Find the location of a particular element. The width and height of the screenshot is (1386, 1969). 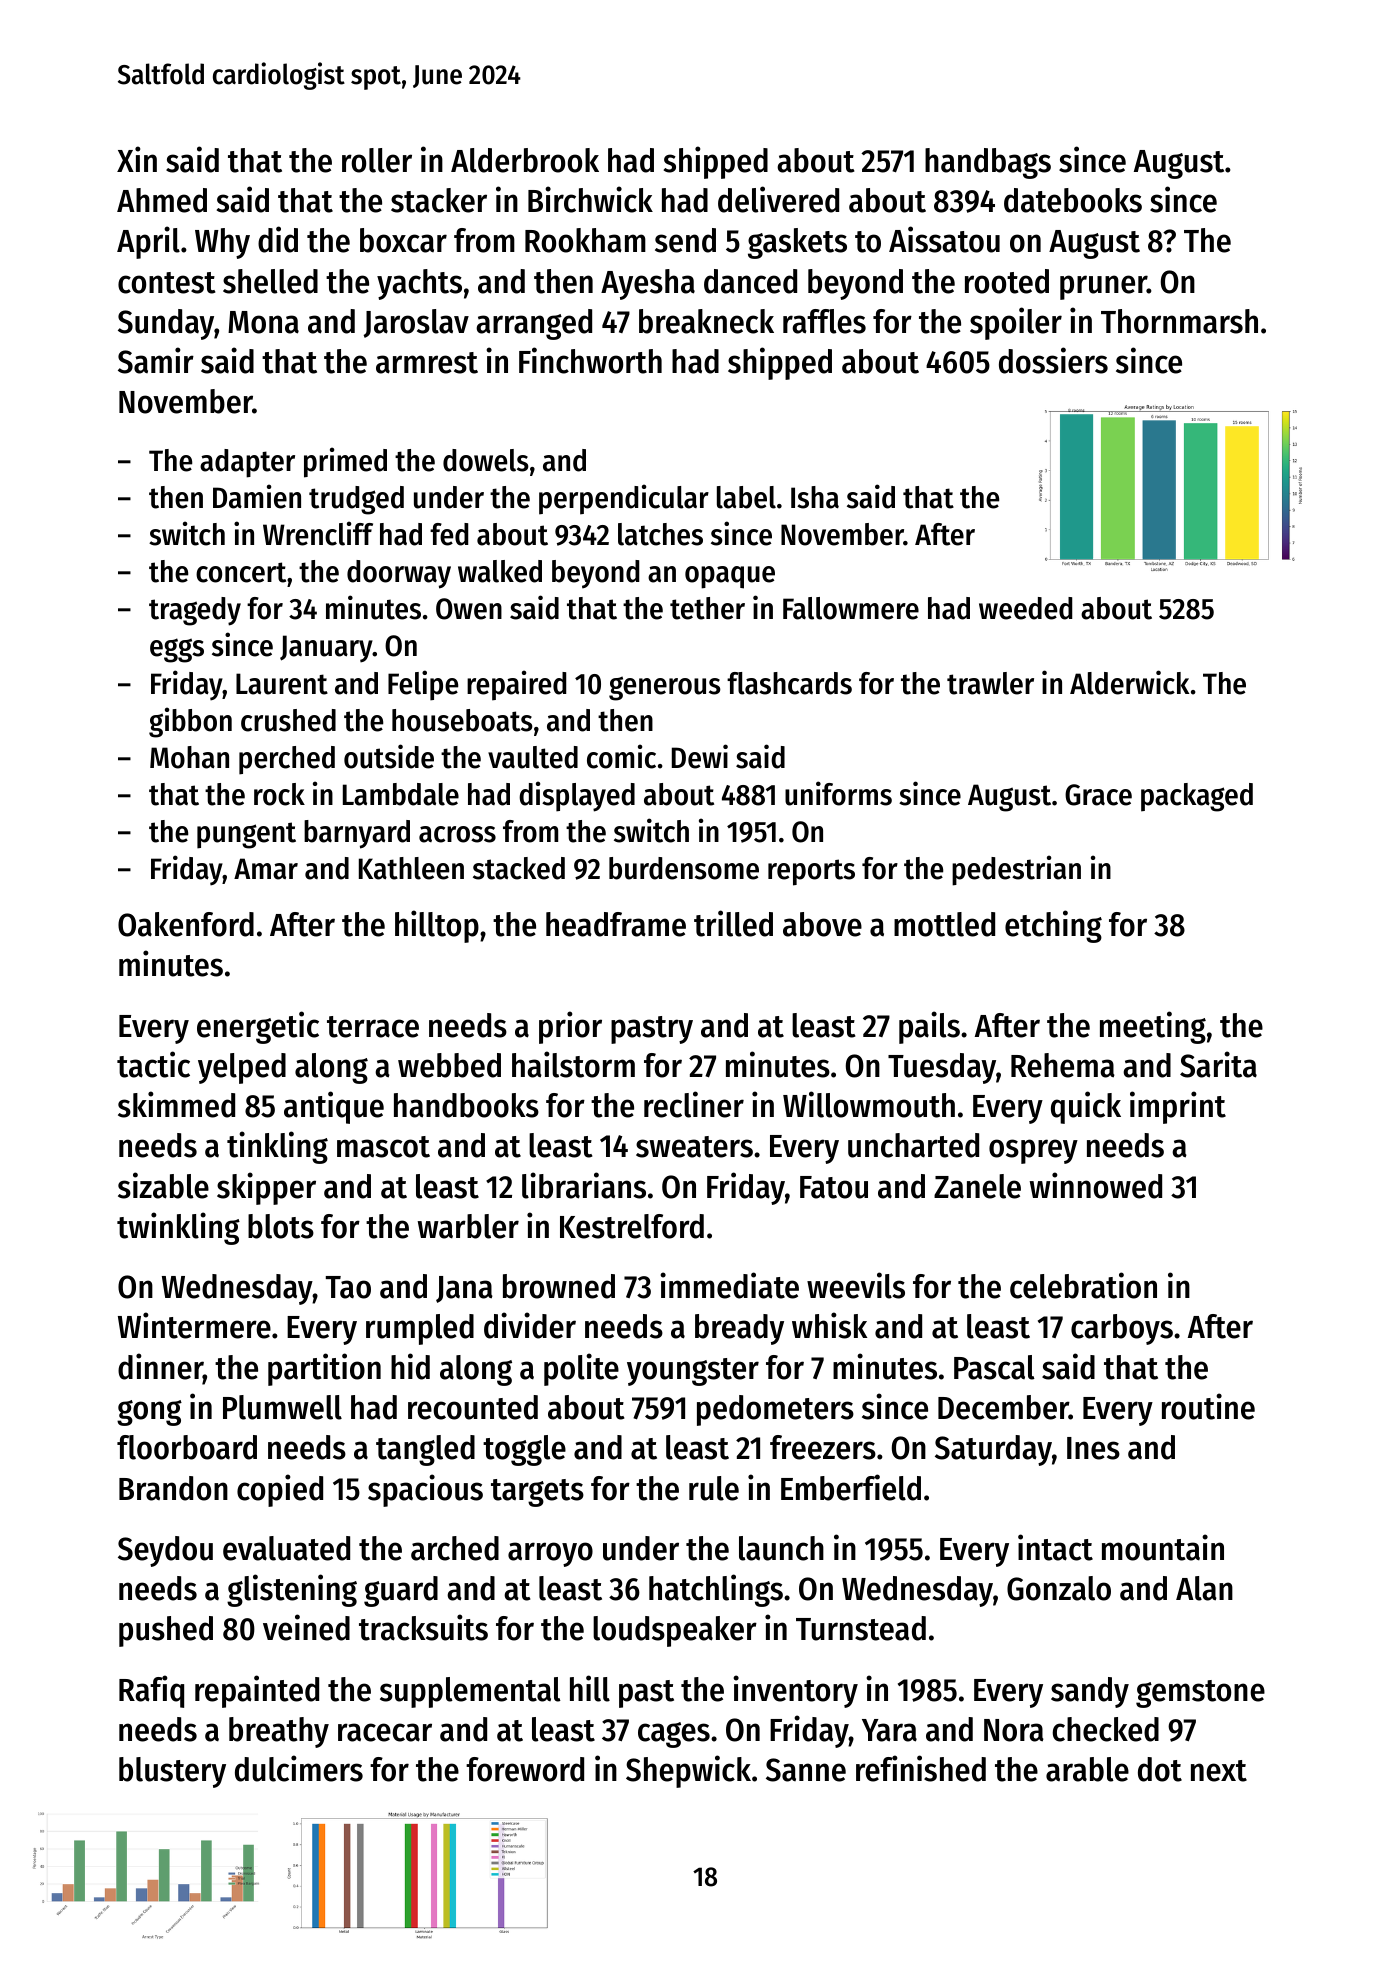

delivered is located at coordinates (778, 199).
